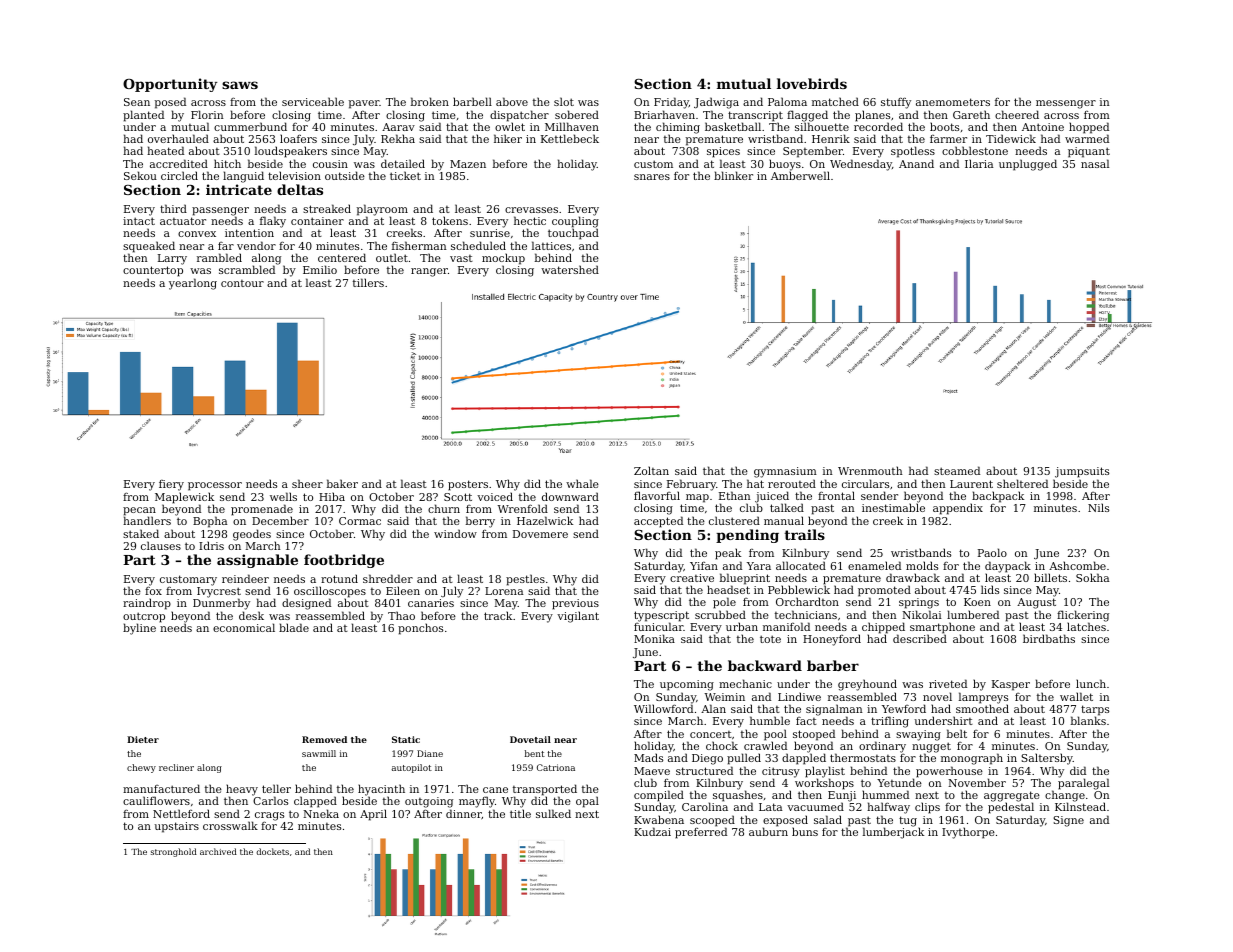  What do you see at coordinates (968, 833) in the screenshot?
I see `Ivythorpe` at bounding box center [968, 833].
